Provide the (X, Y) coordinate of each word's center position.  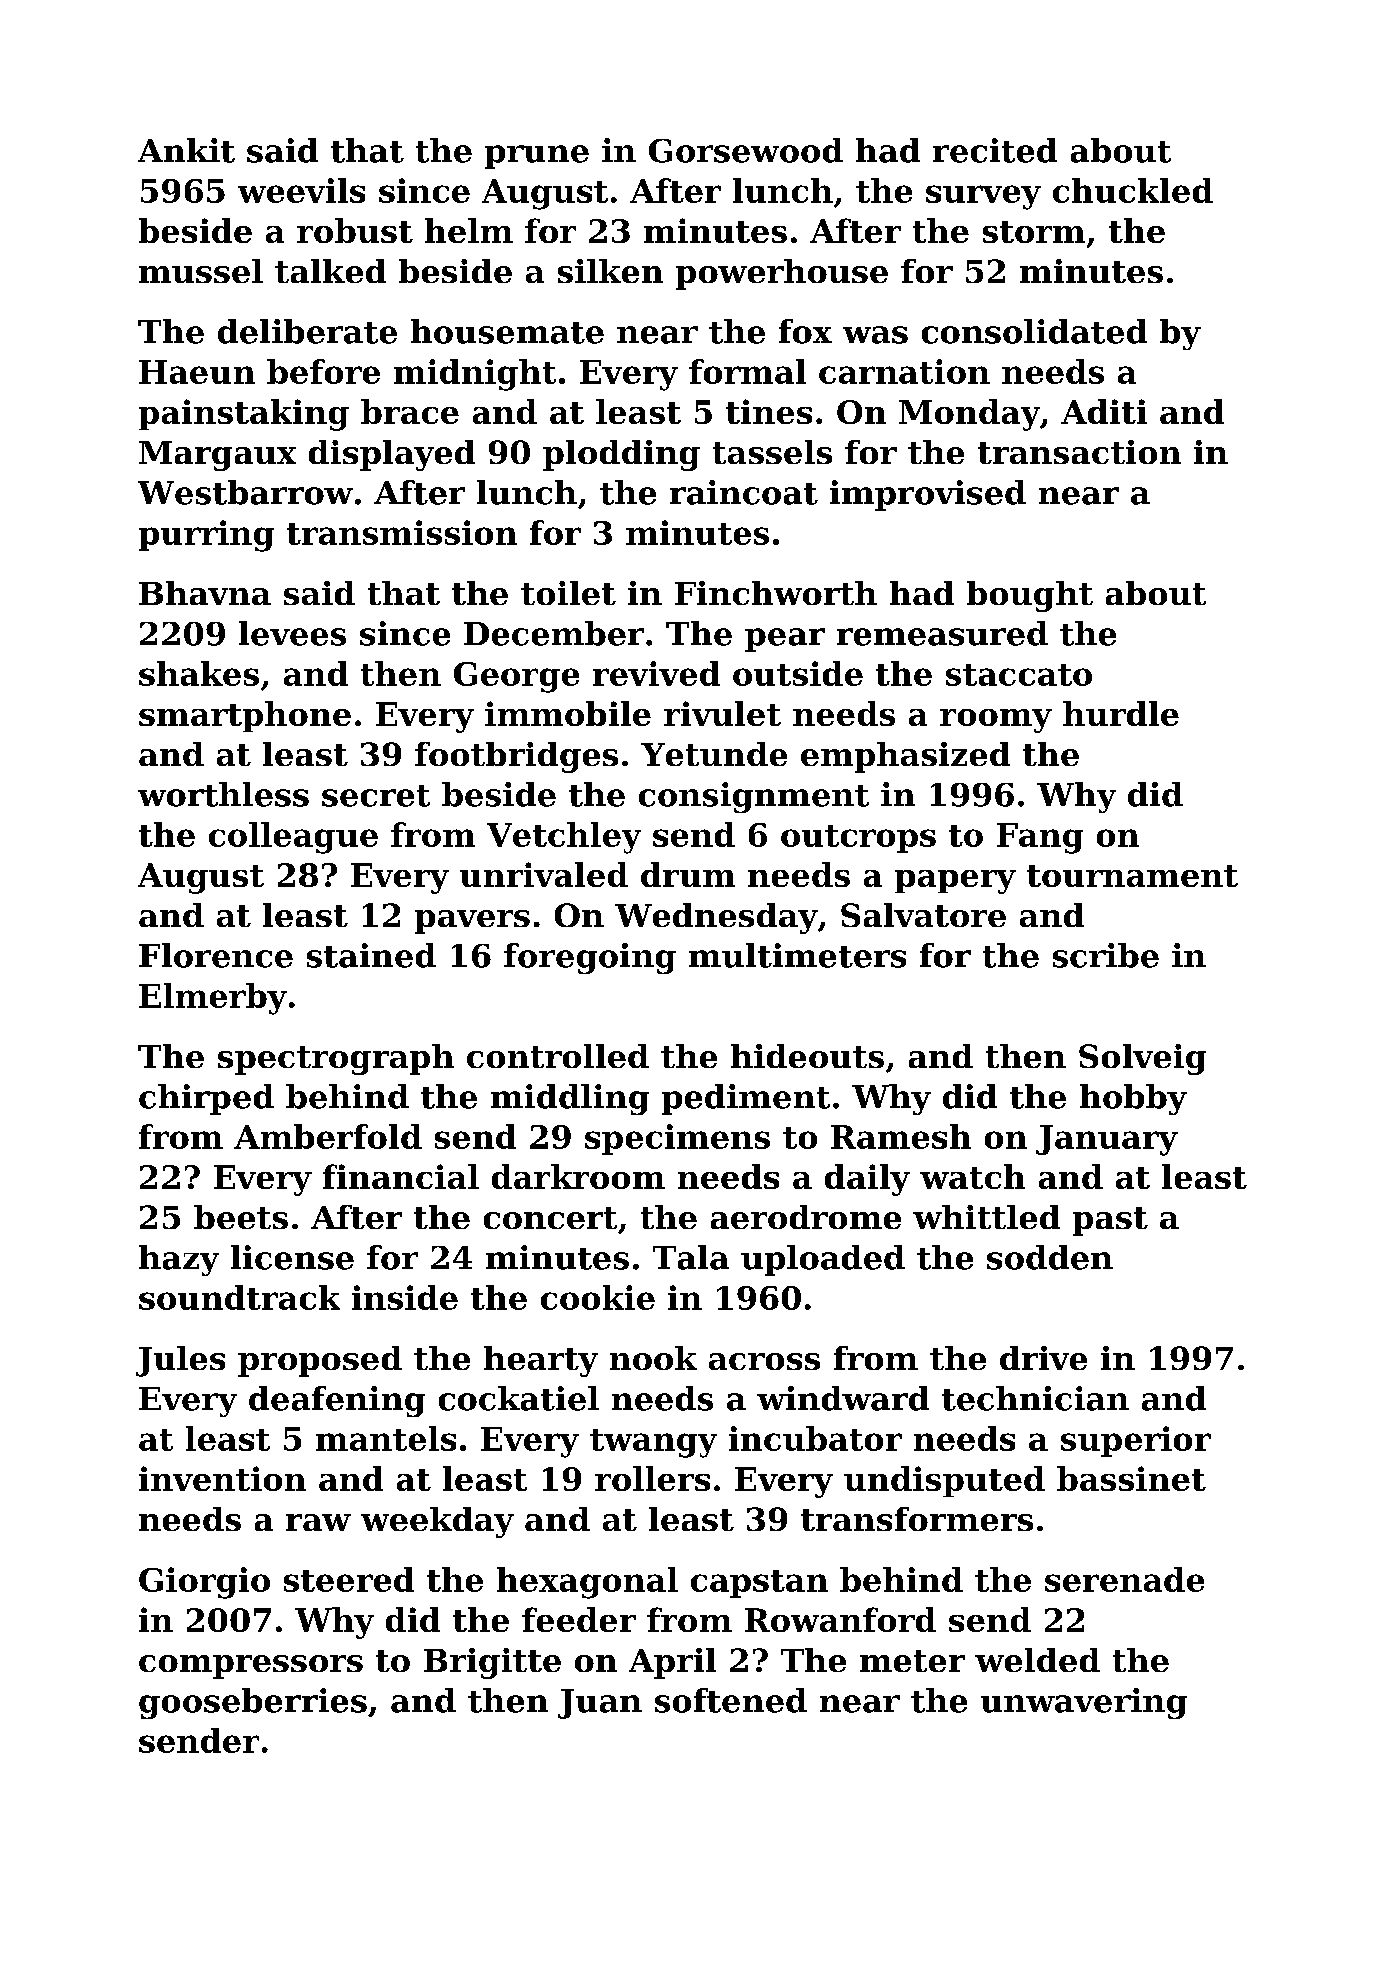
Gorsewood (746, 150)
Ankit (186, 150)
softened (731, 1700)
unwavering (1084, 1703)
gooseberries (253, 1703)
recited (995, 150)
